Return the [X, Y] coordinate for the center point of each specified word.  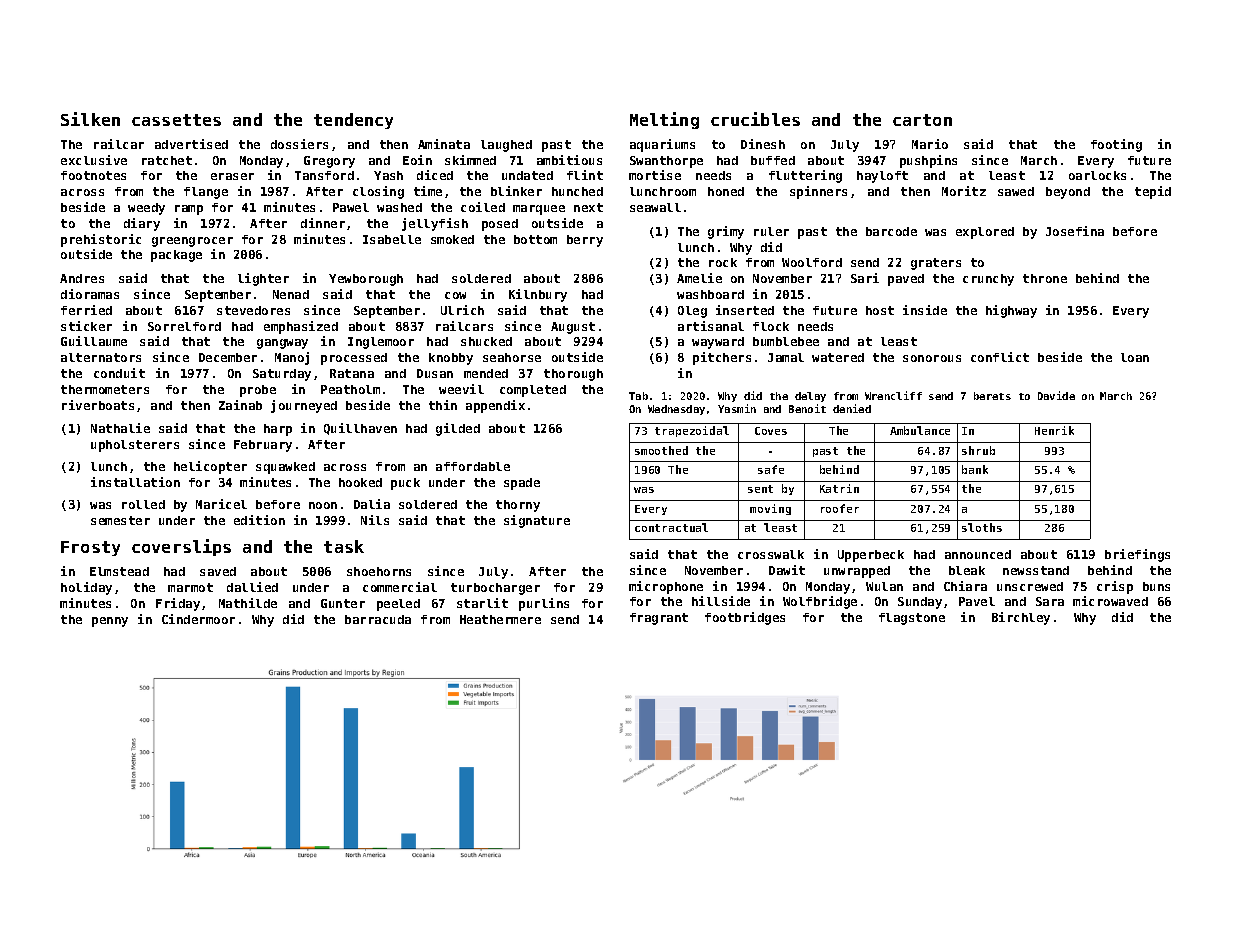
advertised [191, 144]
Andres [82, 278]
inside [925, 310]
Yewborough [366, 280]
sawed [1016, 191]
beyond [1068, 193]
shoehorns [379, 571]
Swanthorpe [666, 162]
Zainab [240, 405]
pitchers [722, 358]
